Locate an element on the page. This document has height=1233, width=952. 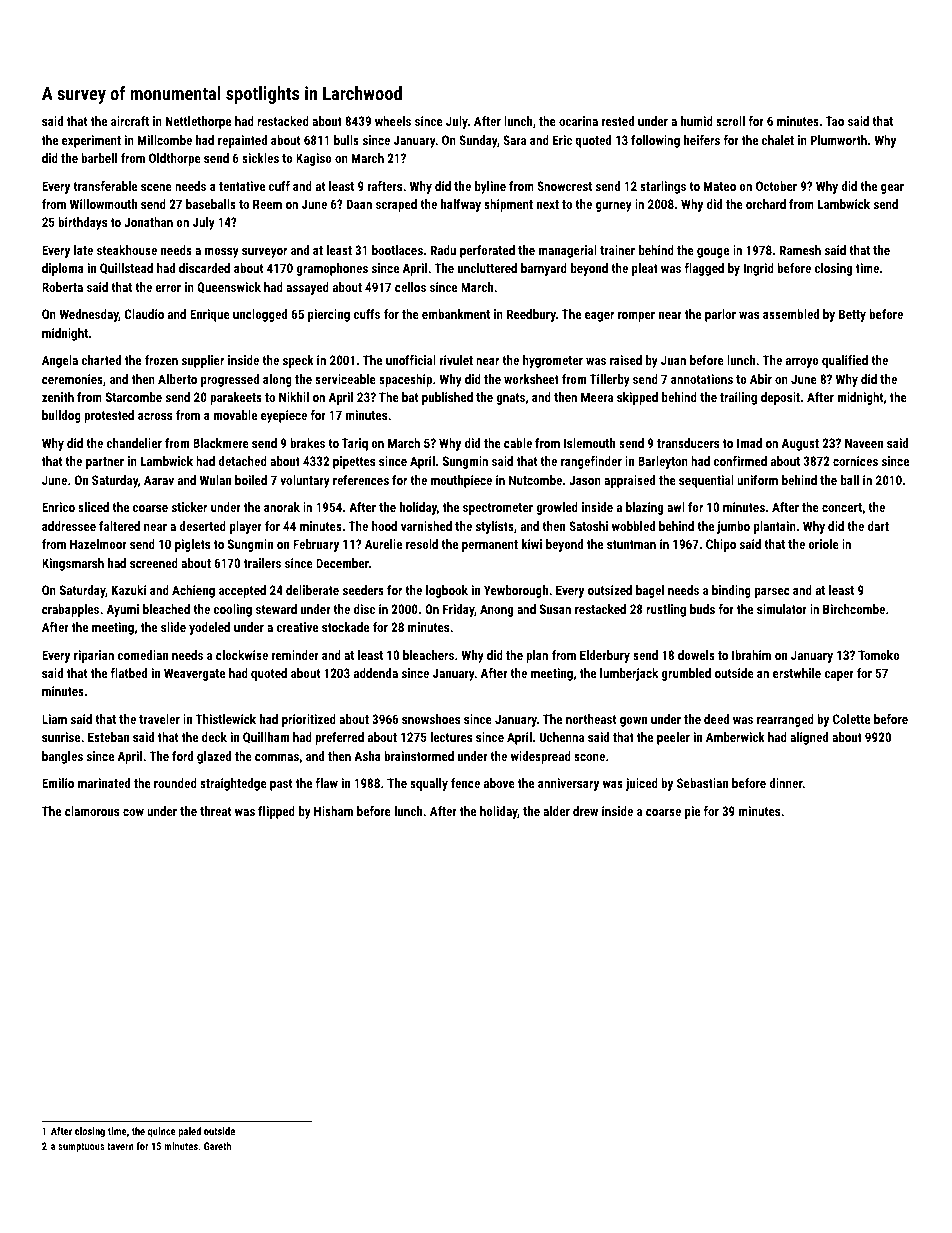
sumptuous is located at coordinates (81, 1147).
